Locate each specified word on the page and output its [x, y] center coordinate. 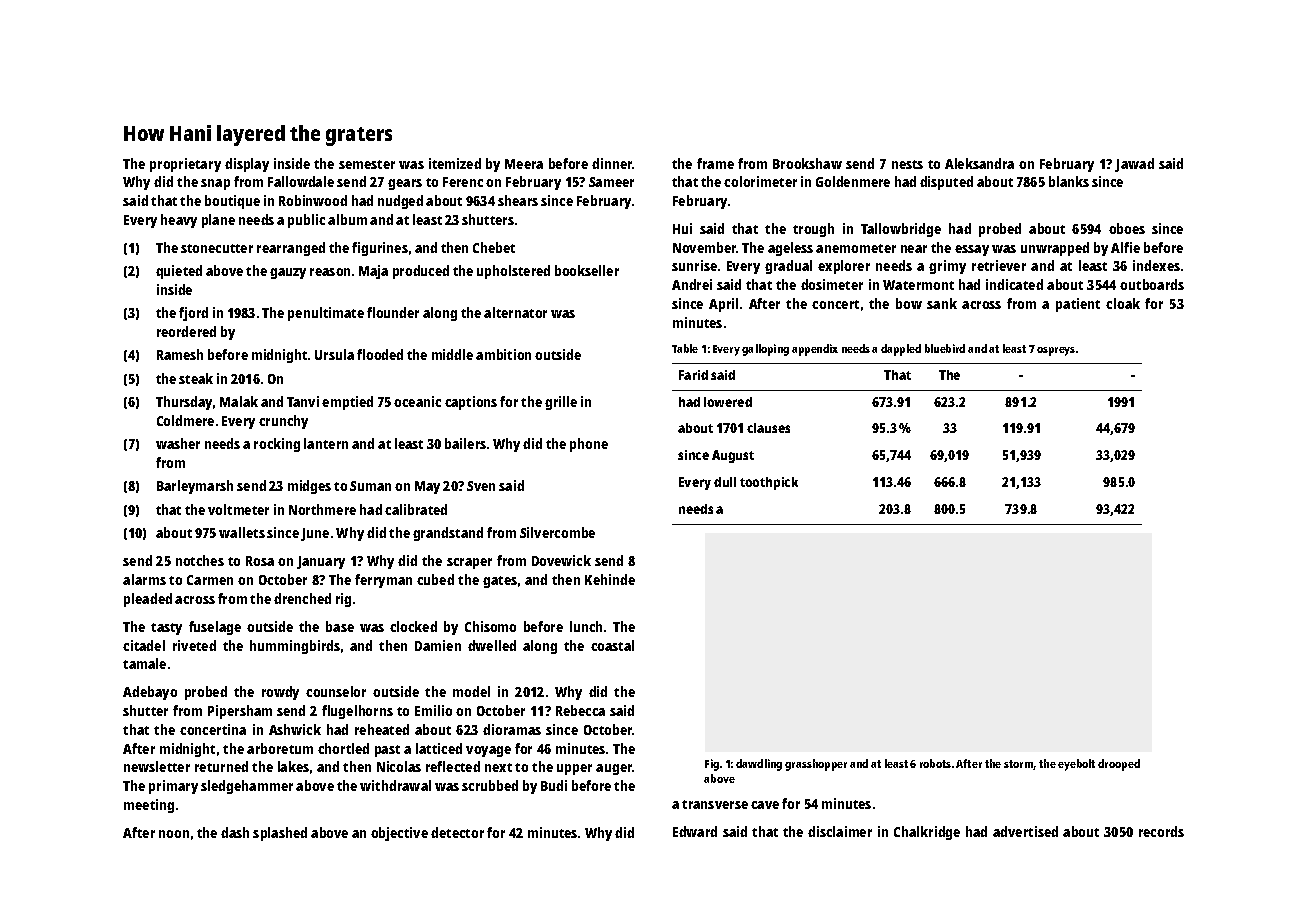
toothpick [769, 483]
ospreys [1056, 351]
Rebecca [580, 710]
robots [935, 763]
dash [235, 832]
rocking [277, 445]
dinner [612, 163]
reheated [382, 729]
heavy [179, 221]
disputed [946, 183]
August [733, 456]
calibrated [416, 509]
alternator [515, 312]
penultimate [326, 314]
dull [725, 482]
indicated [1014, 284]
